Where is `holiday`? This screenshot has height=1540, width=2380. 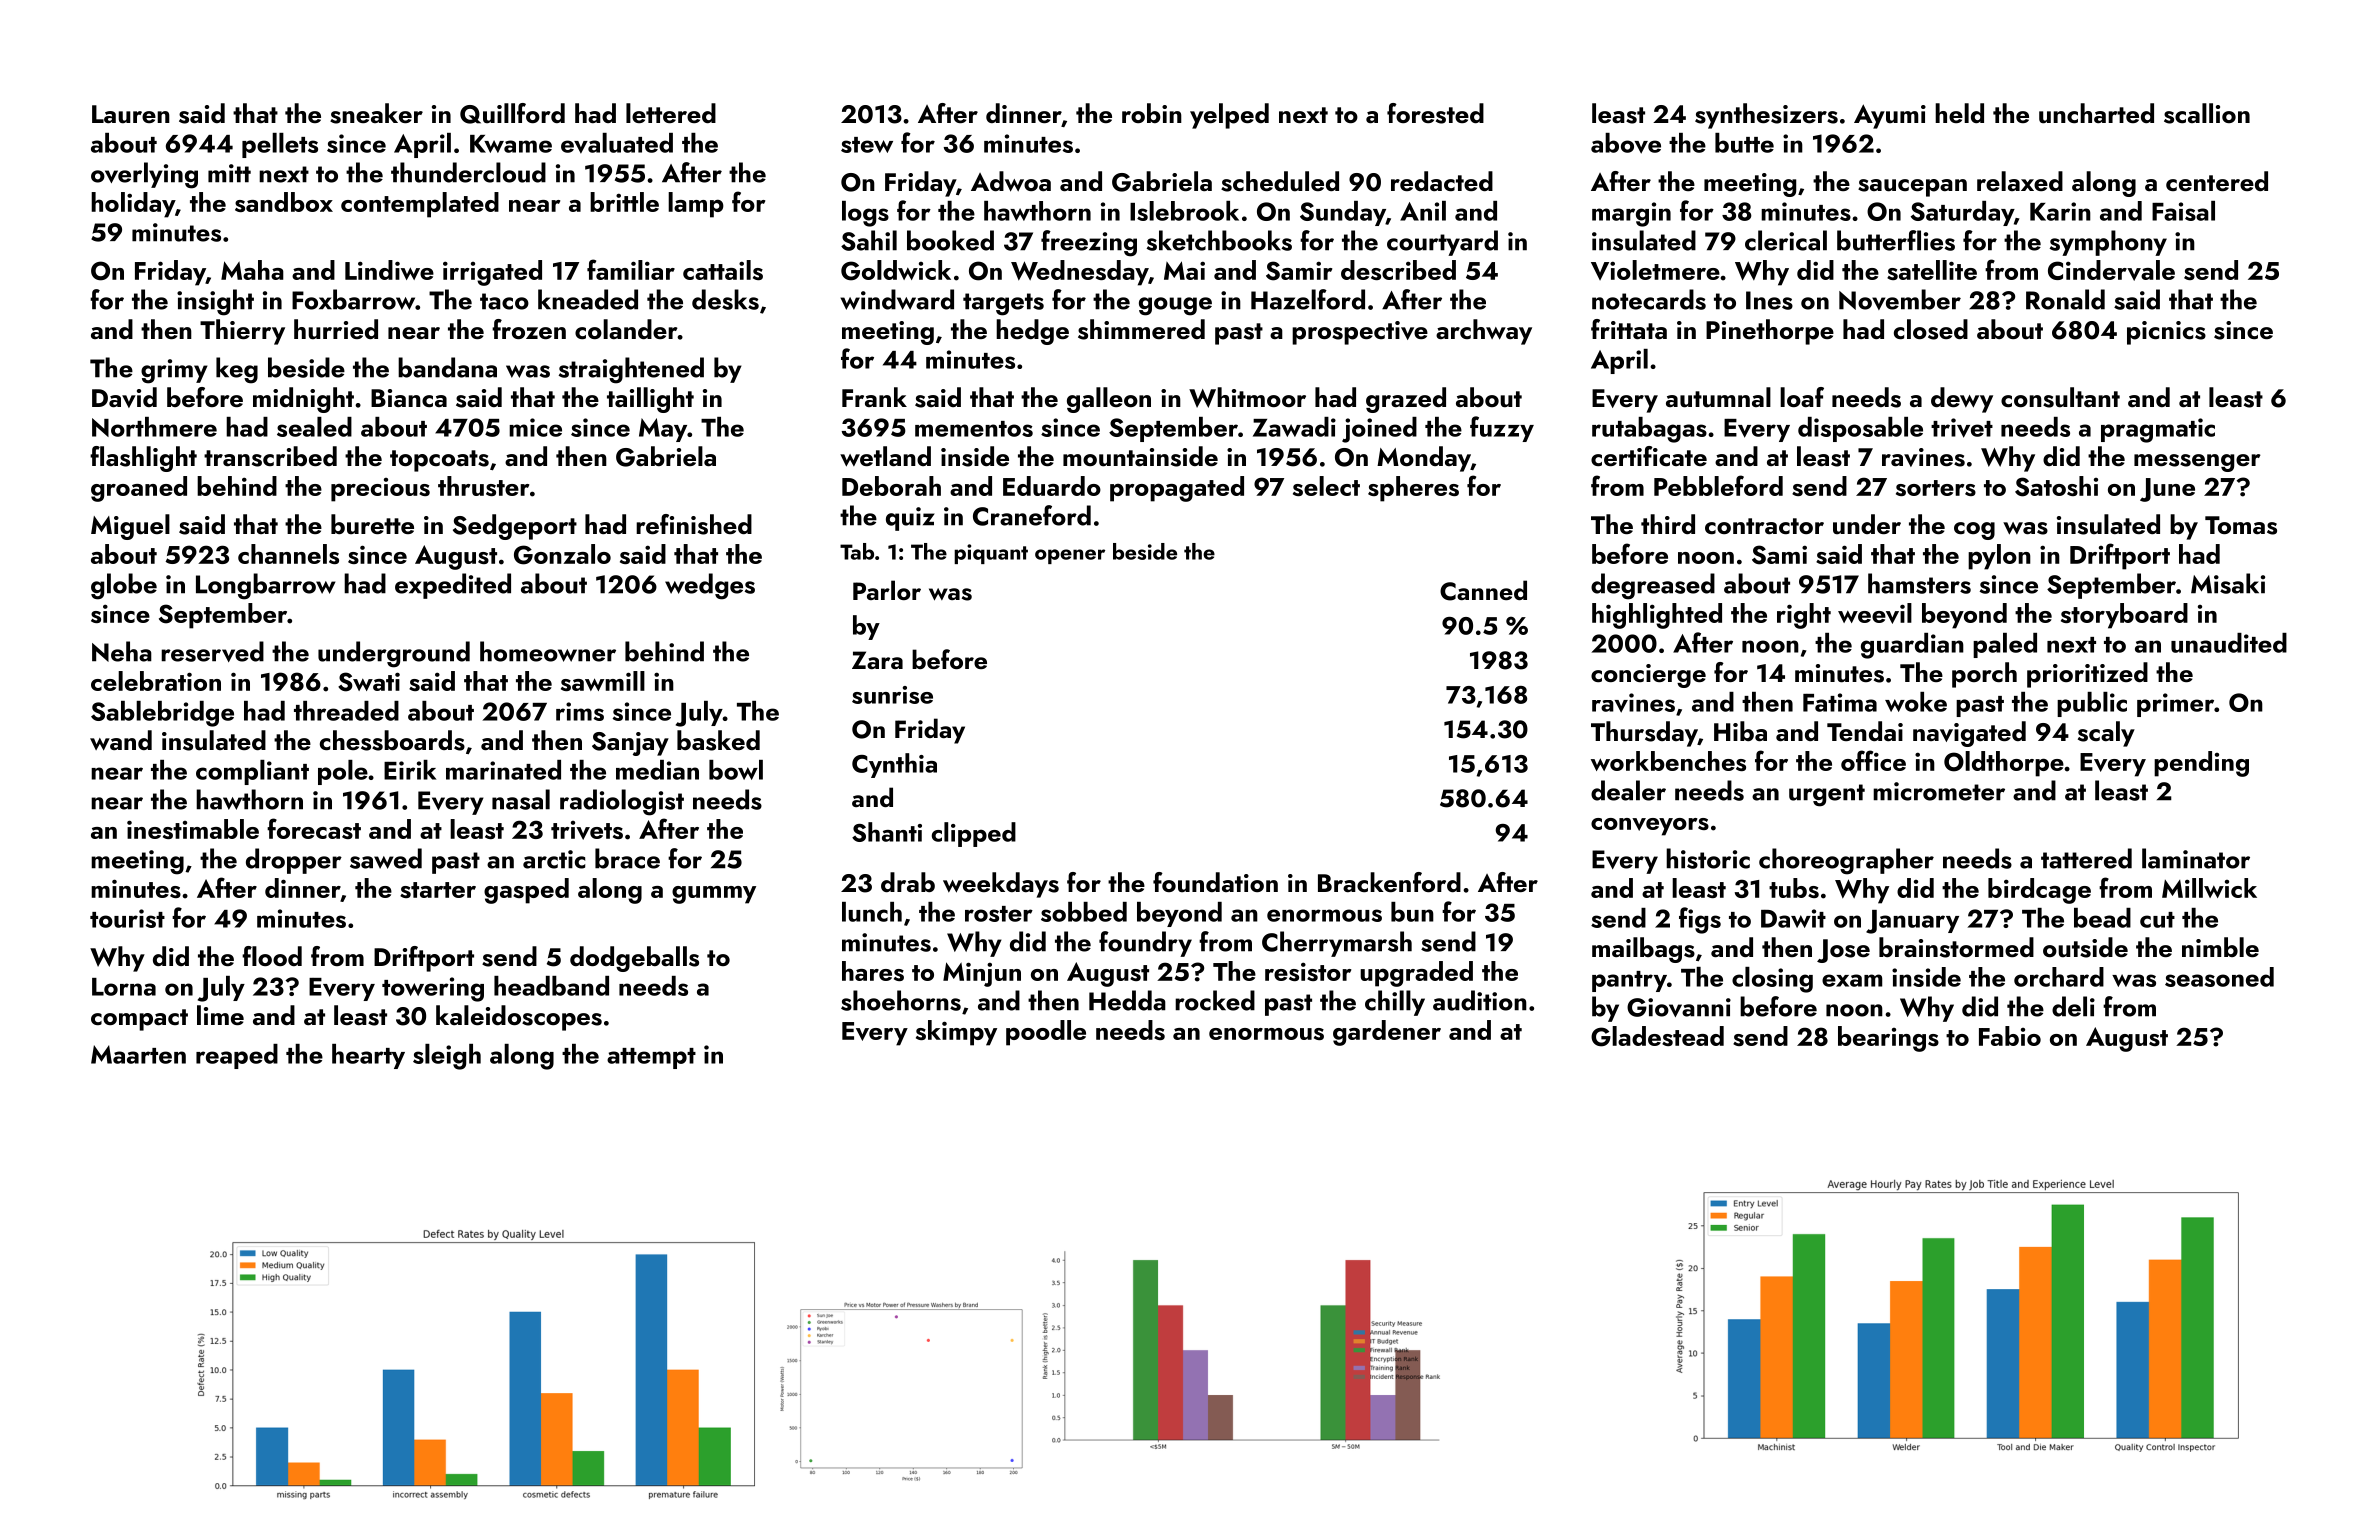
holiday is located at coordinates (133, 205).
